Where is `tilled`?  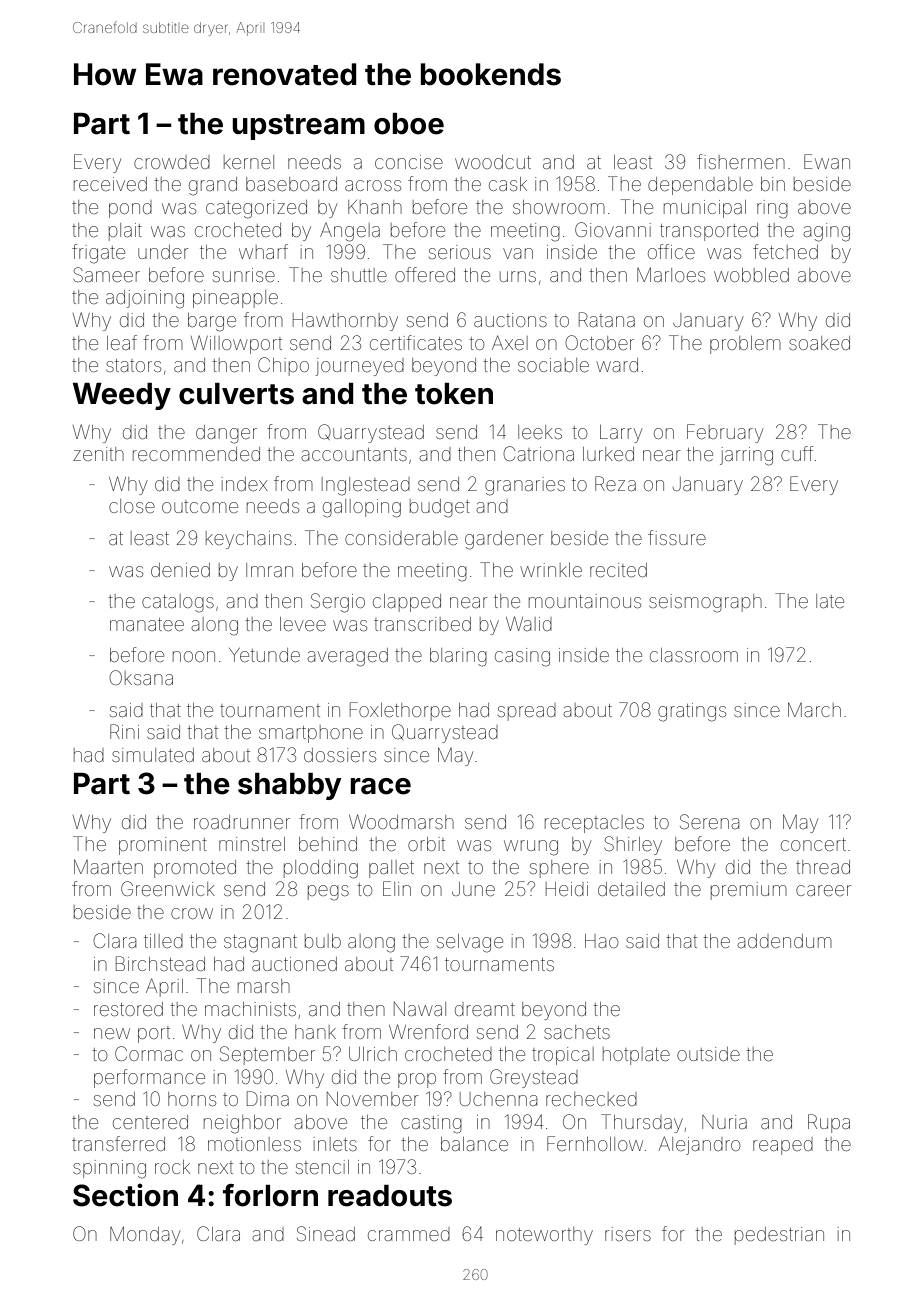 tilled is located at coordinates (163, 941).
